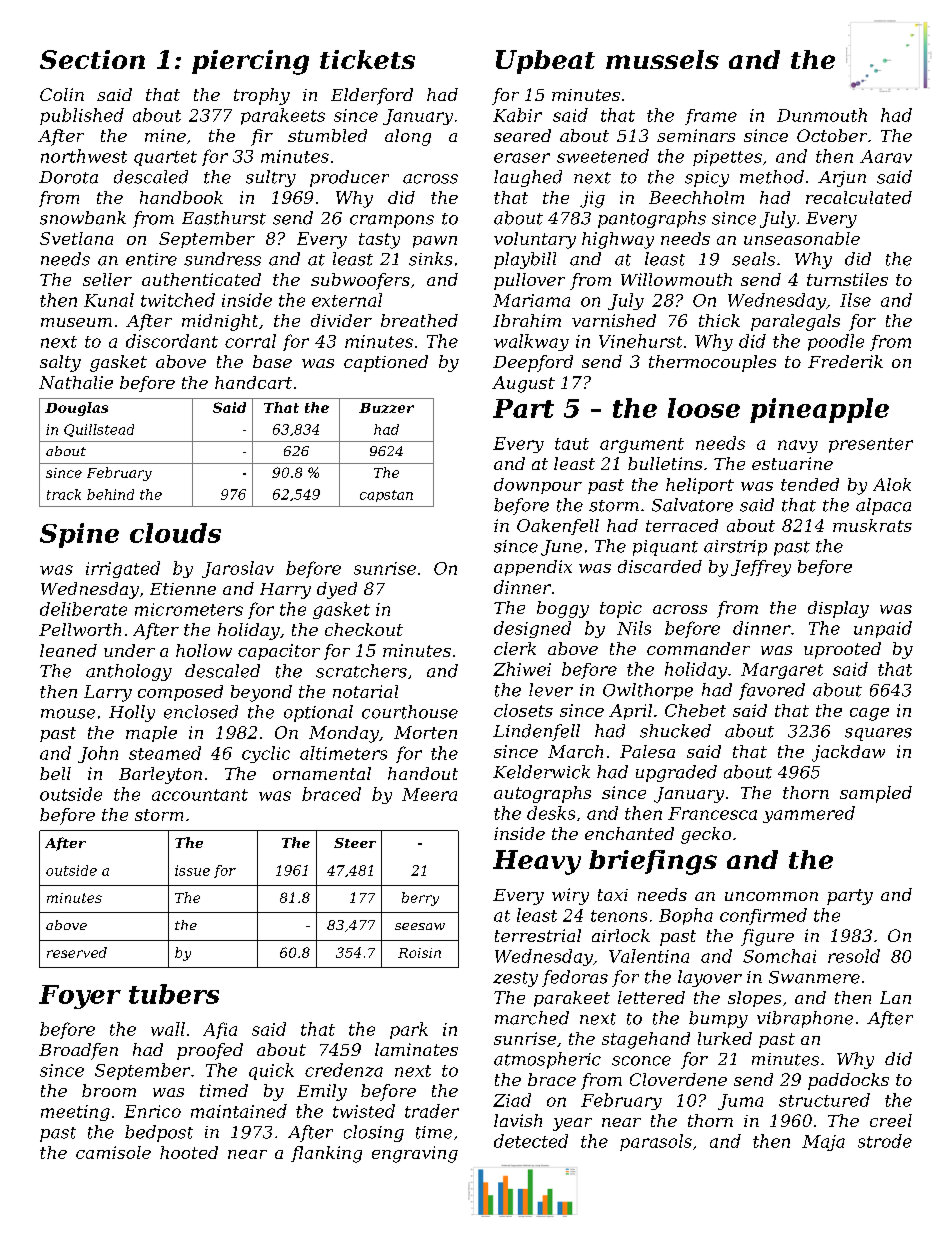  I want to click on pantographs, so click(652, 219).
